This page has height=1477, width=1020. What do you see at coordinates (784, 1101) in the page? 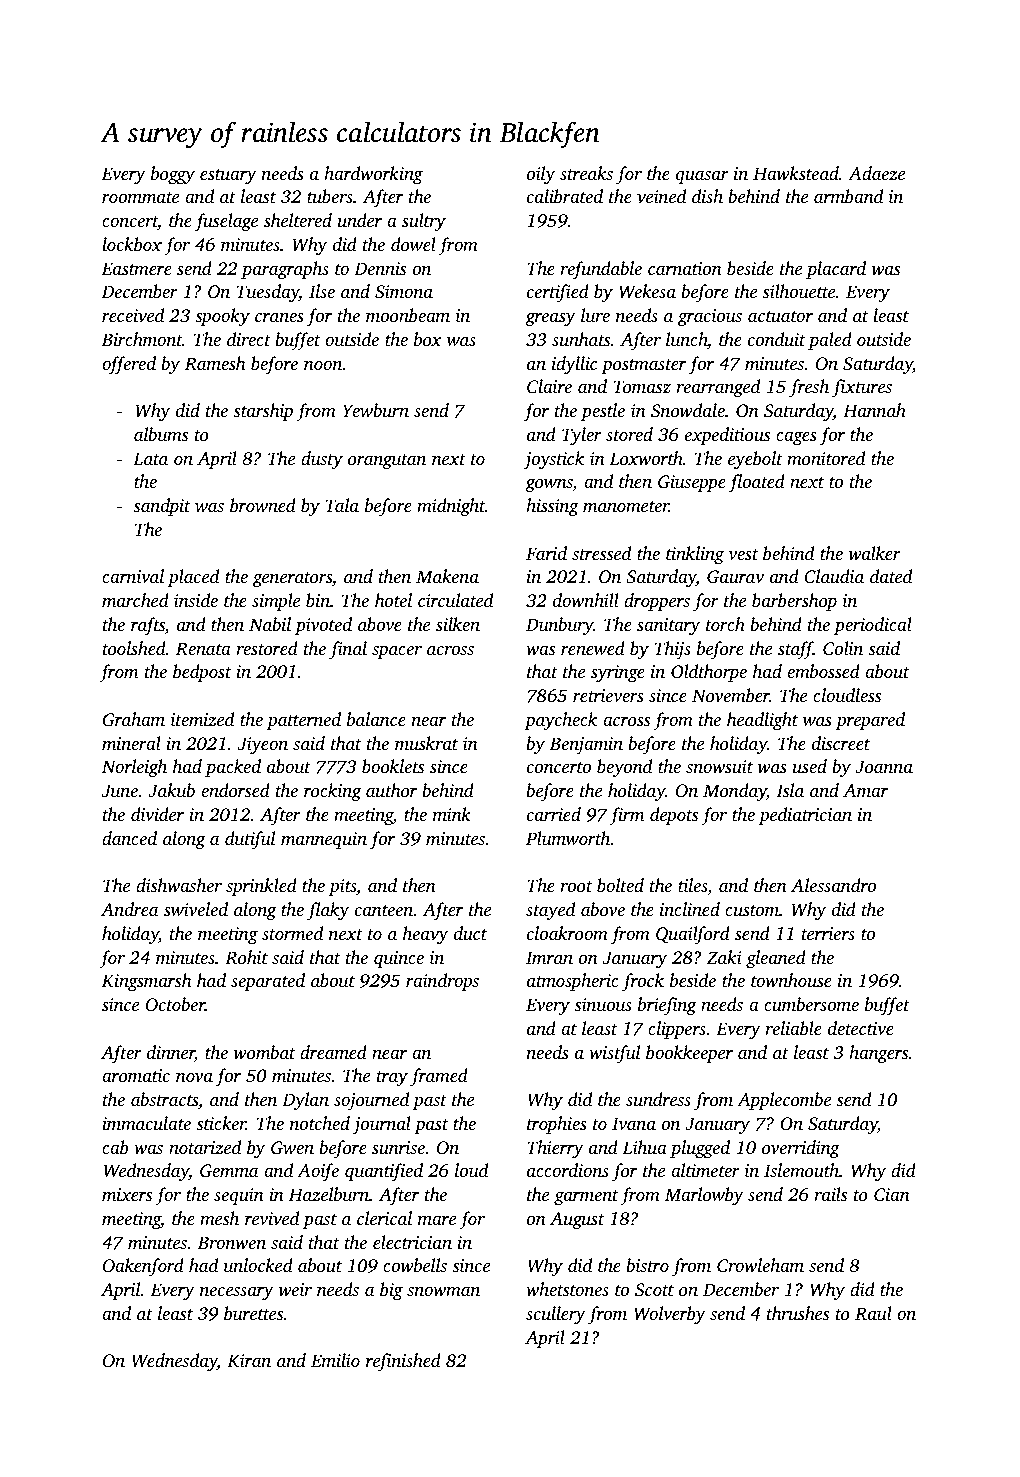
I see `Applecombe` at bounding box center [784, 1101].
